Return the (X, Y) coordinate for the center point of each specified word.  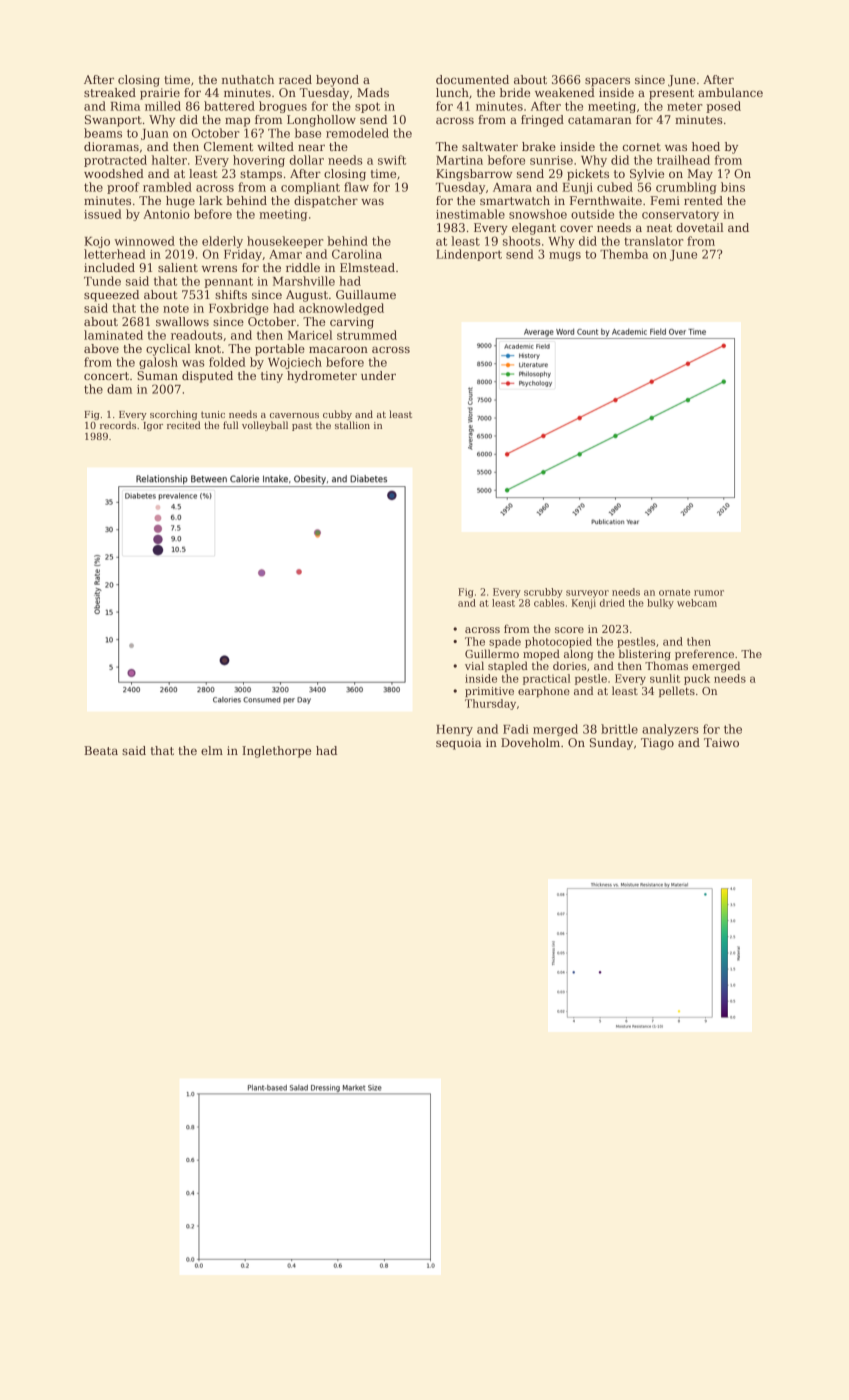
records (118, 425)
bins (733, 187)
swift (392, 160)
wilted (275, 146)
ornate (674, 592)
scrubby (543, 593)
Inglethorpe (276, 752)
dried (612, 603)
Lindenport (469, 255)
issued (103, 214)
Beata (101, 750)
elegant (534, 229)
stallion (352, 425)
